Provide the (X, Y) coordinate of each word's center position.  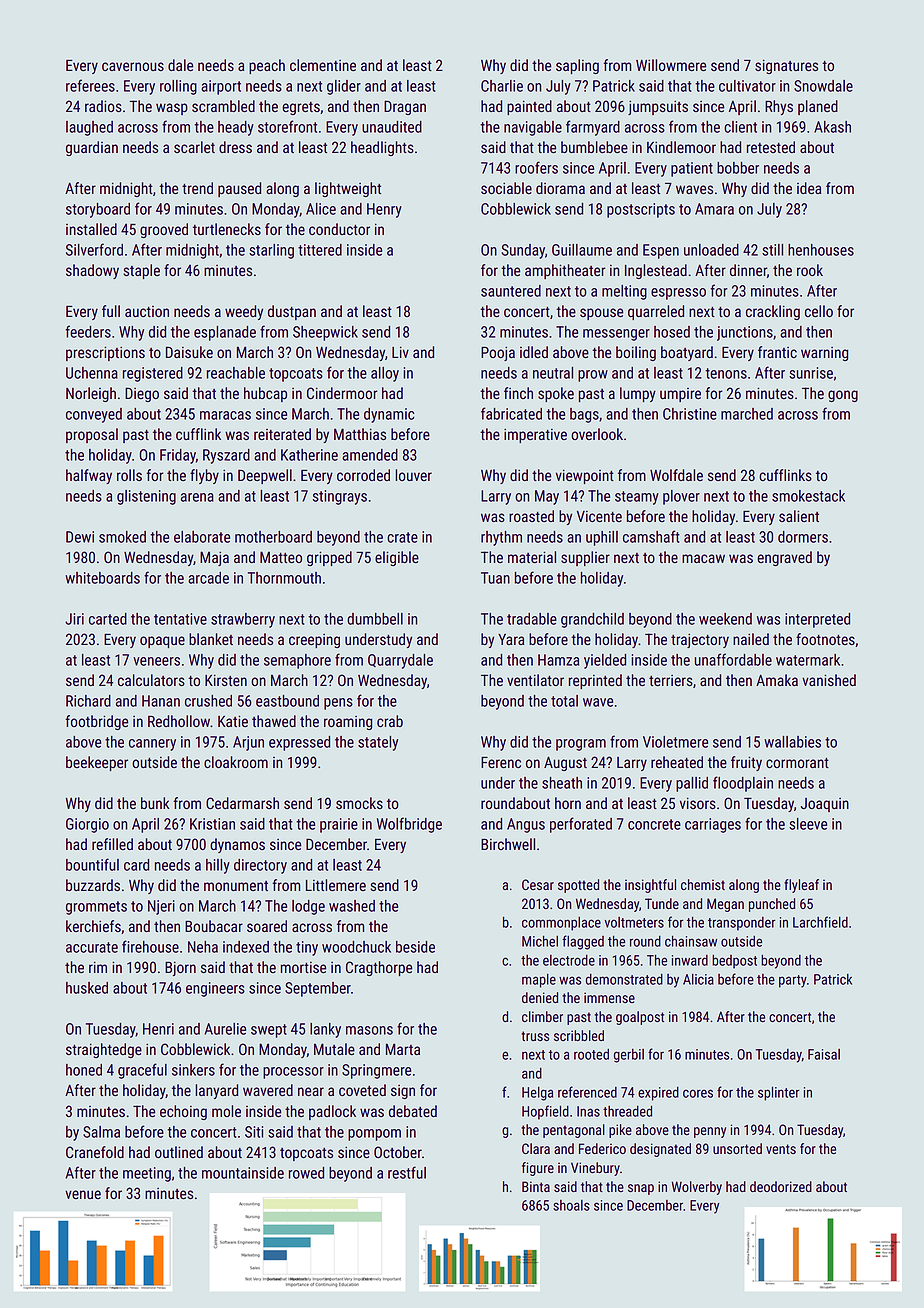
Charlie (502, 86)
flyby (204, 476)
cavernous (133, 66)
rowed (306, 1173)
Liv (400, 352)
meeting (147, 1174)
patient (692, 169)
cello (819, 311)
